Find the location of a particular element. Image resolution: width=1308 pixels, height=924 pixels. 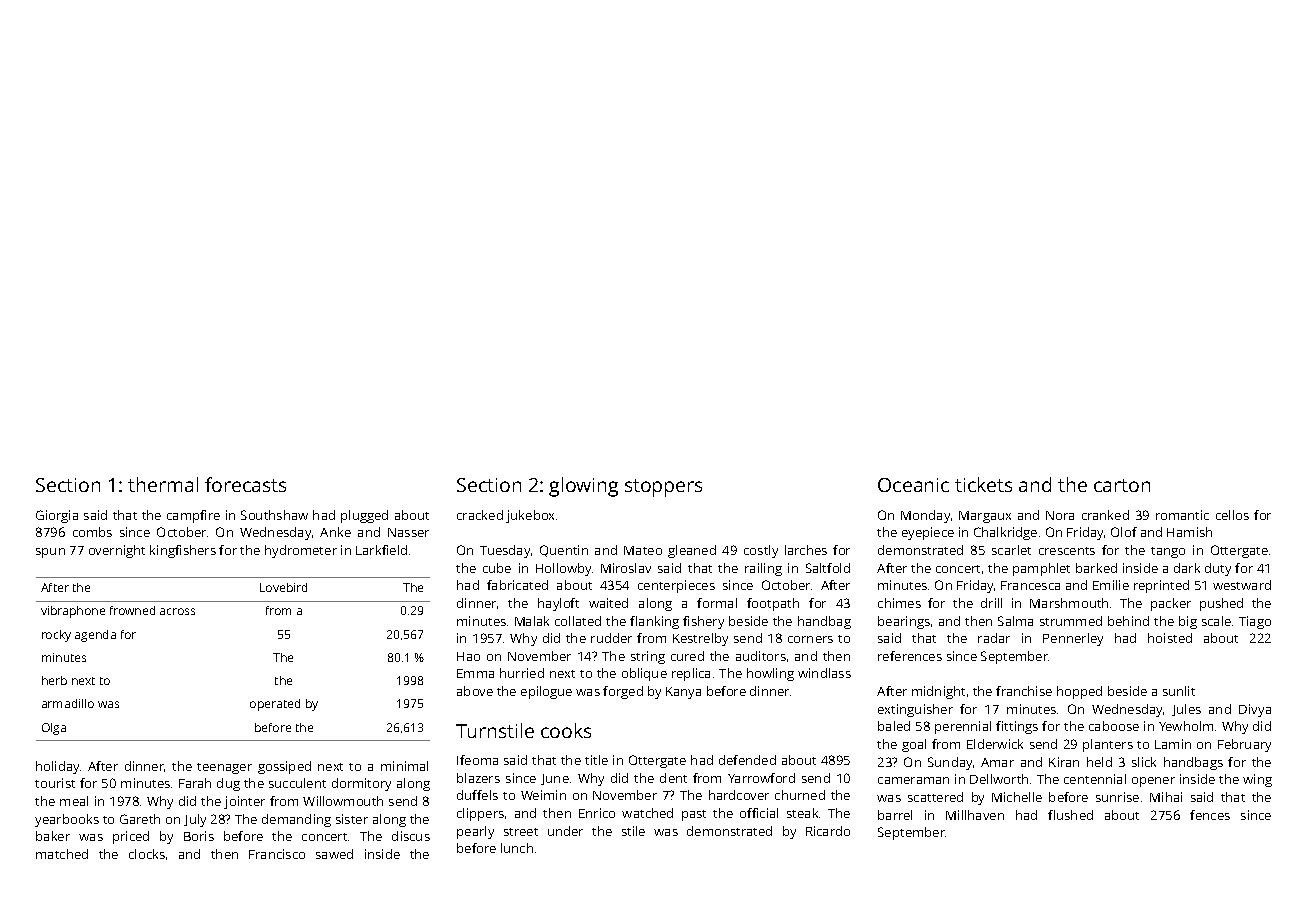

Margaux is located at coordinates (985, 517).
